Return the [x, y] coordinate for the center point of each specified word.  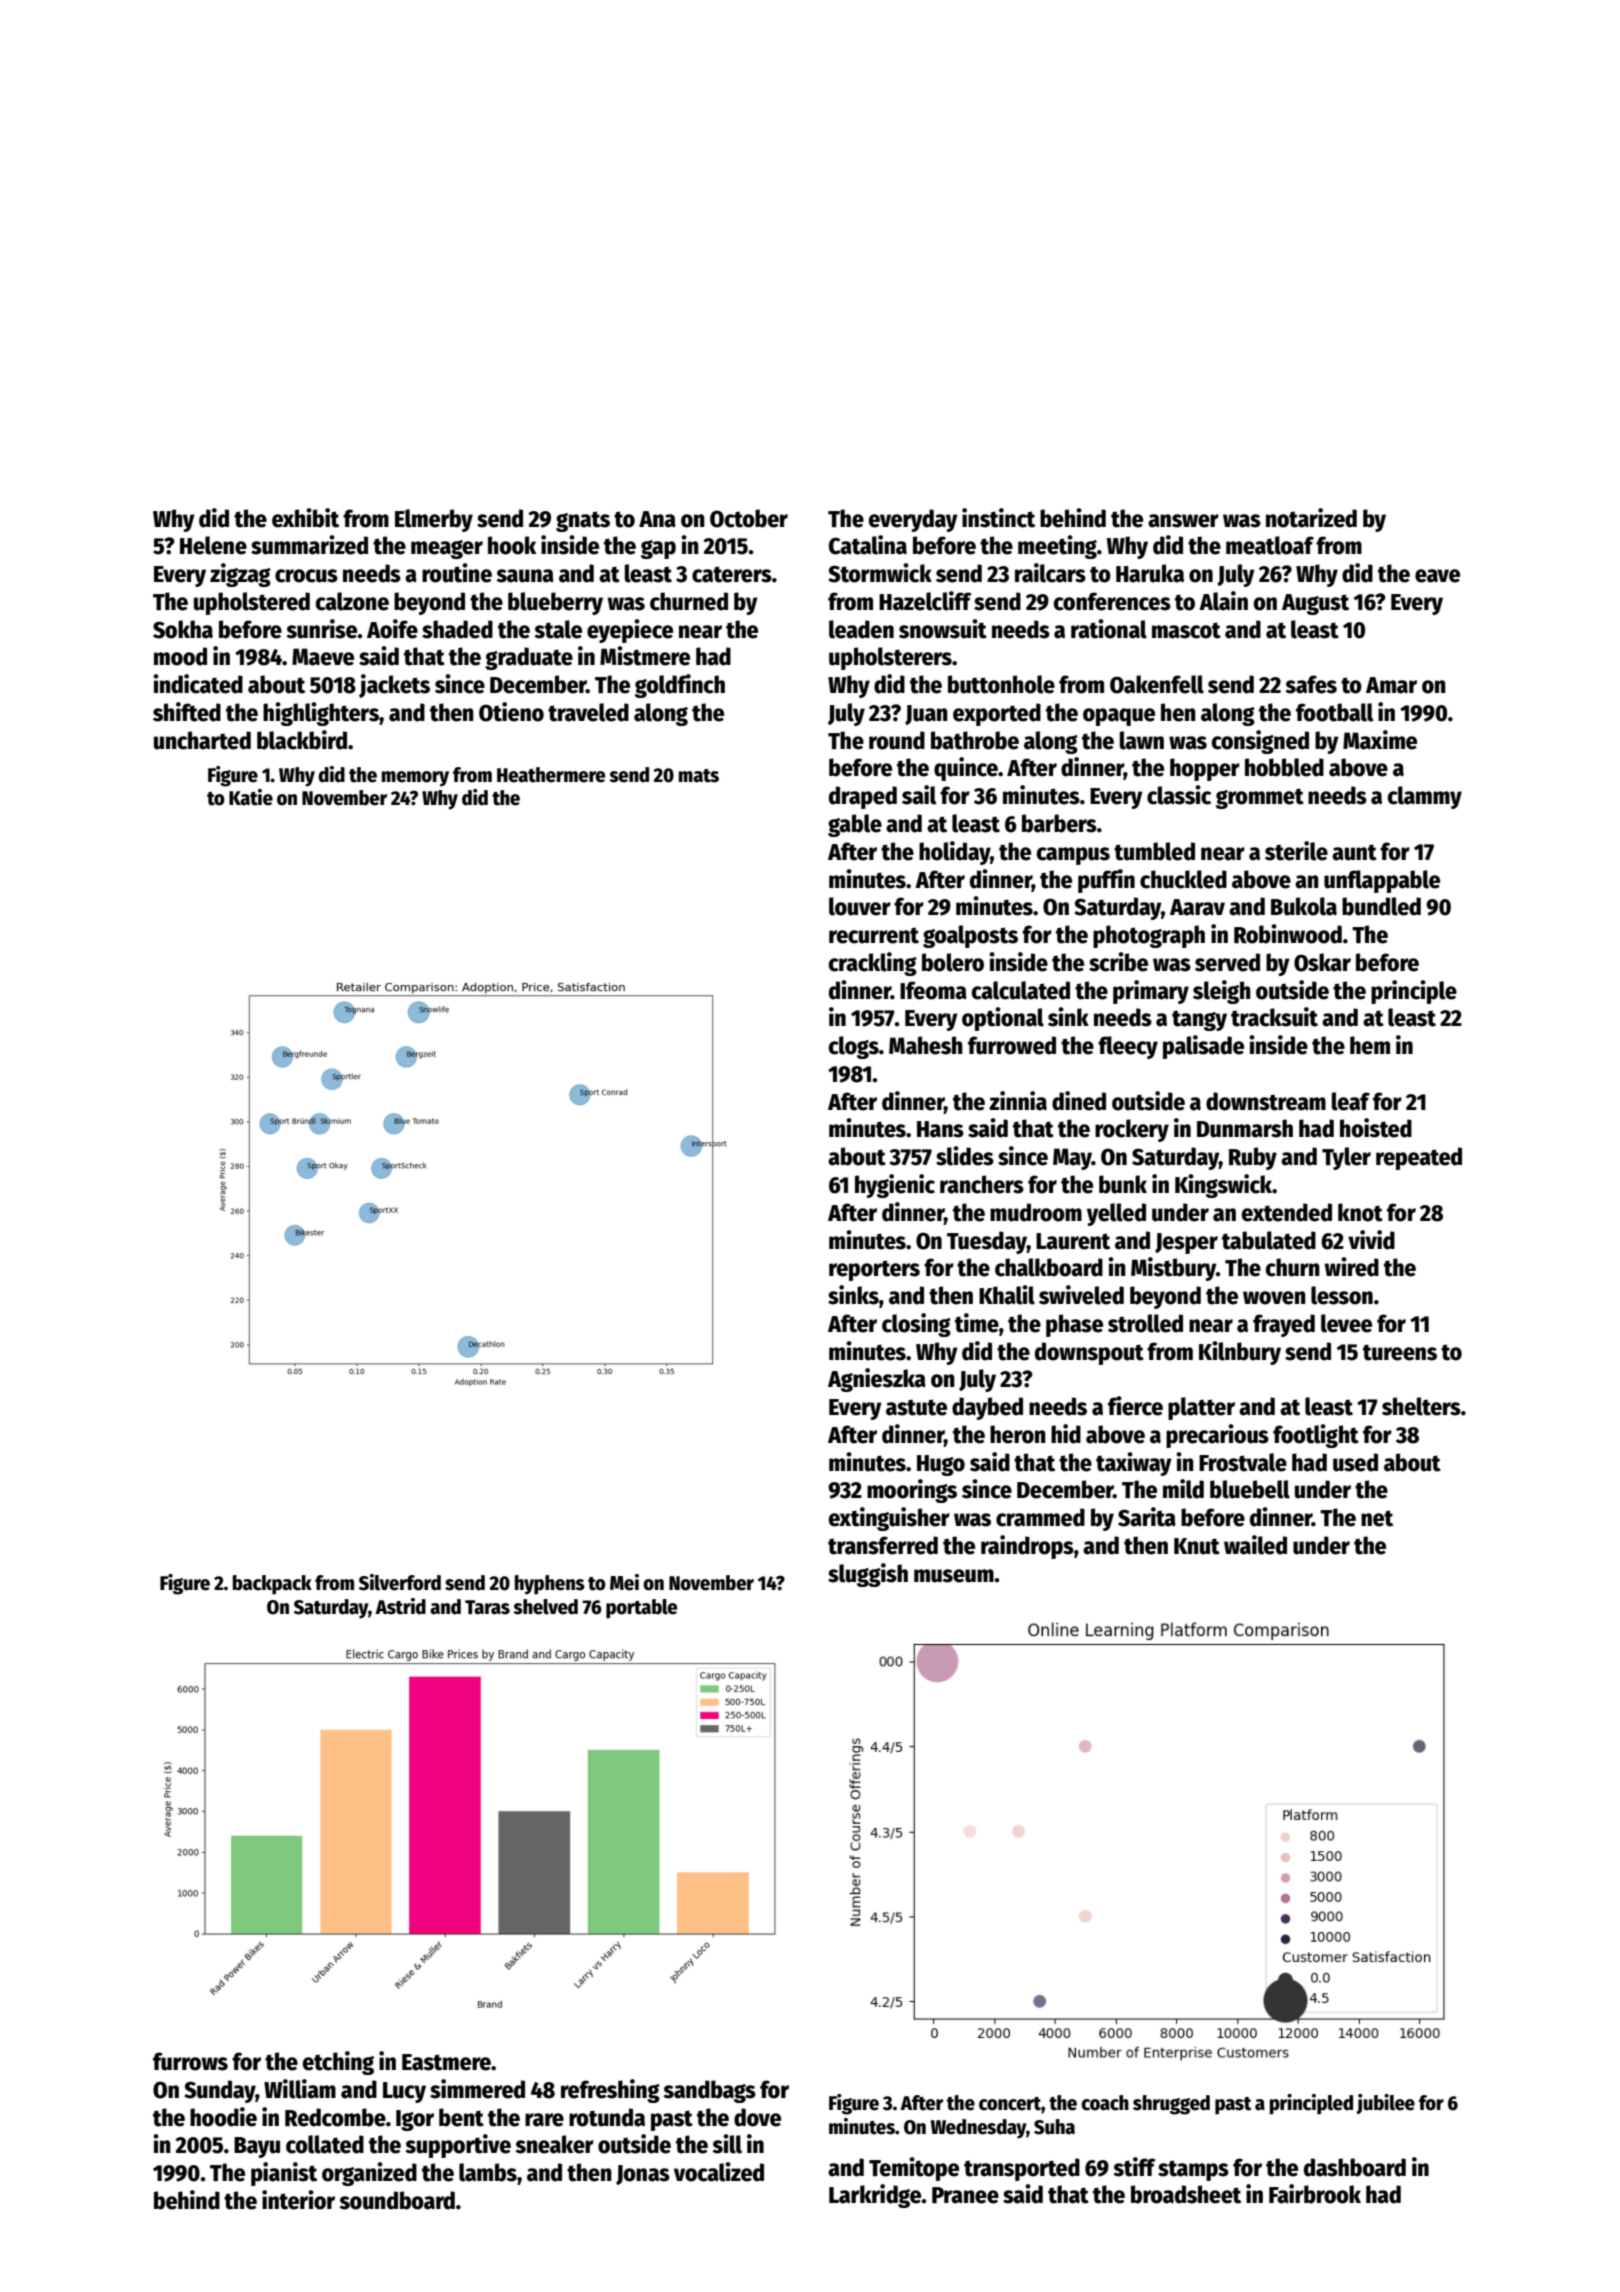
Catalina [868, 545]
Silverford [400, 1582]
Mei [624, 1582]
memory [415, 779]
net [1377, 1518]
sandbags [709, 2091]
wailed [1255, 1545]
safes [1311, 684]
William [300, 2089]
